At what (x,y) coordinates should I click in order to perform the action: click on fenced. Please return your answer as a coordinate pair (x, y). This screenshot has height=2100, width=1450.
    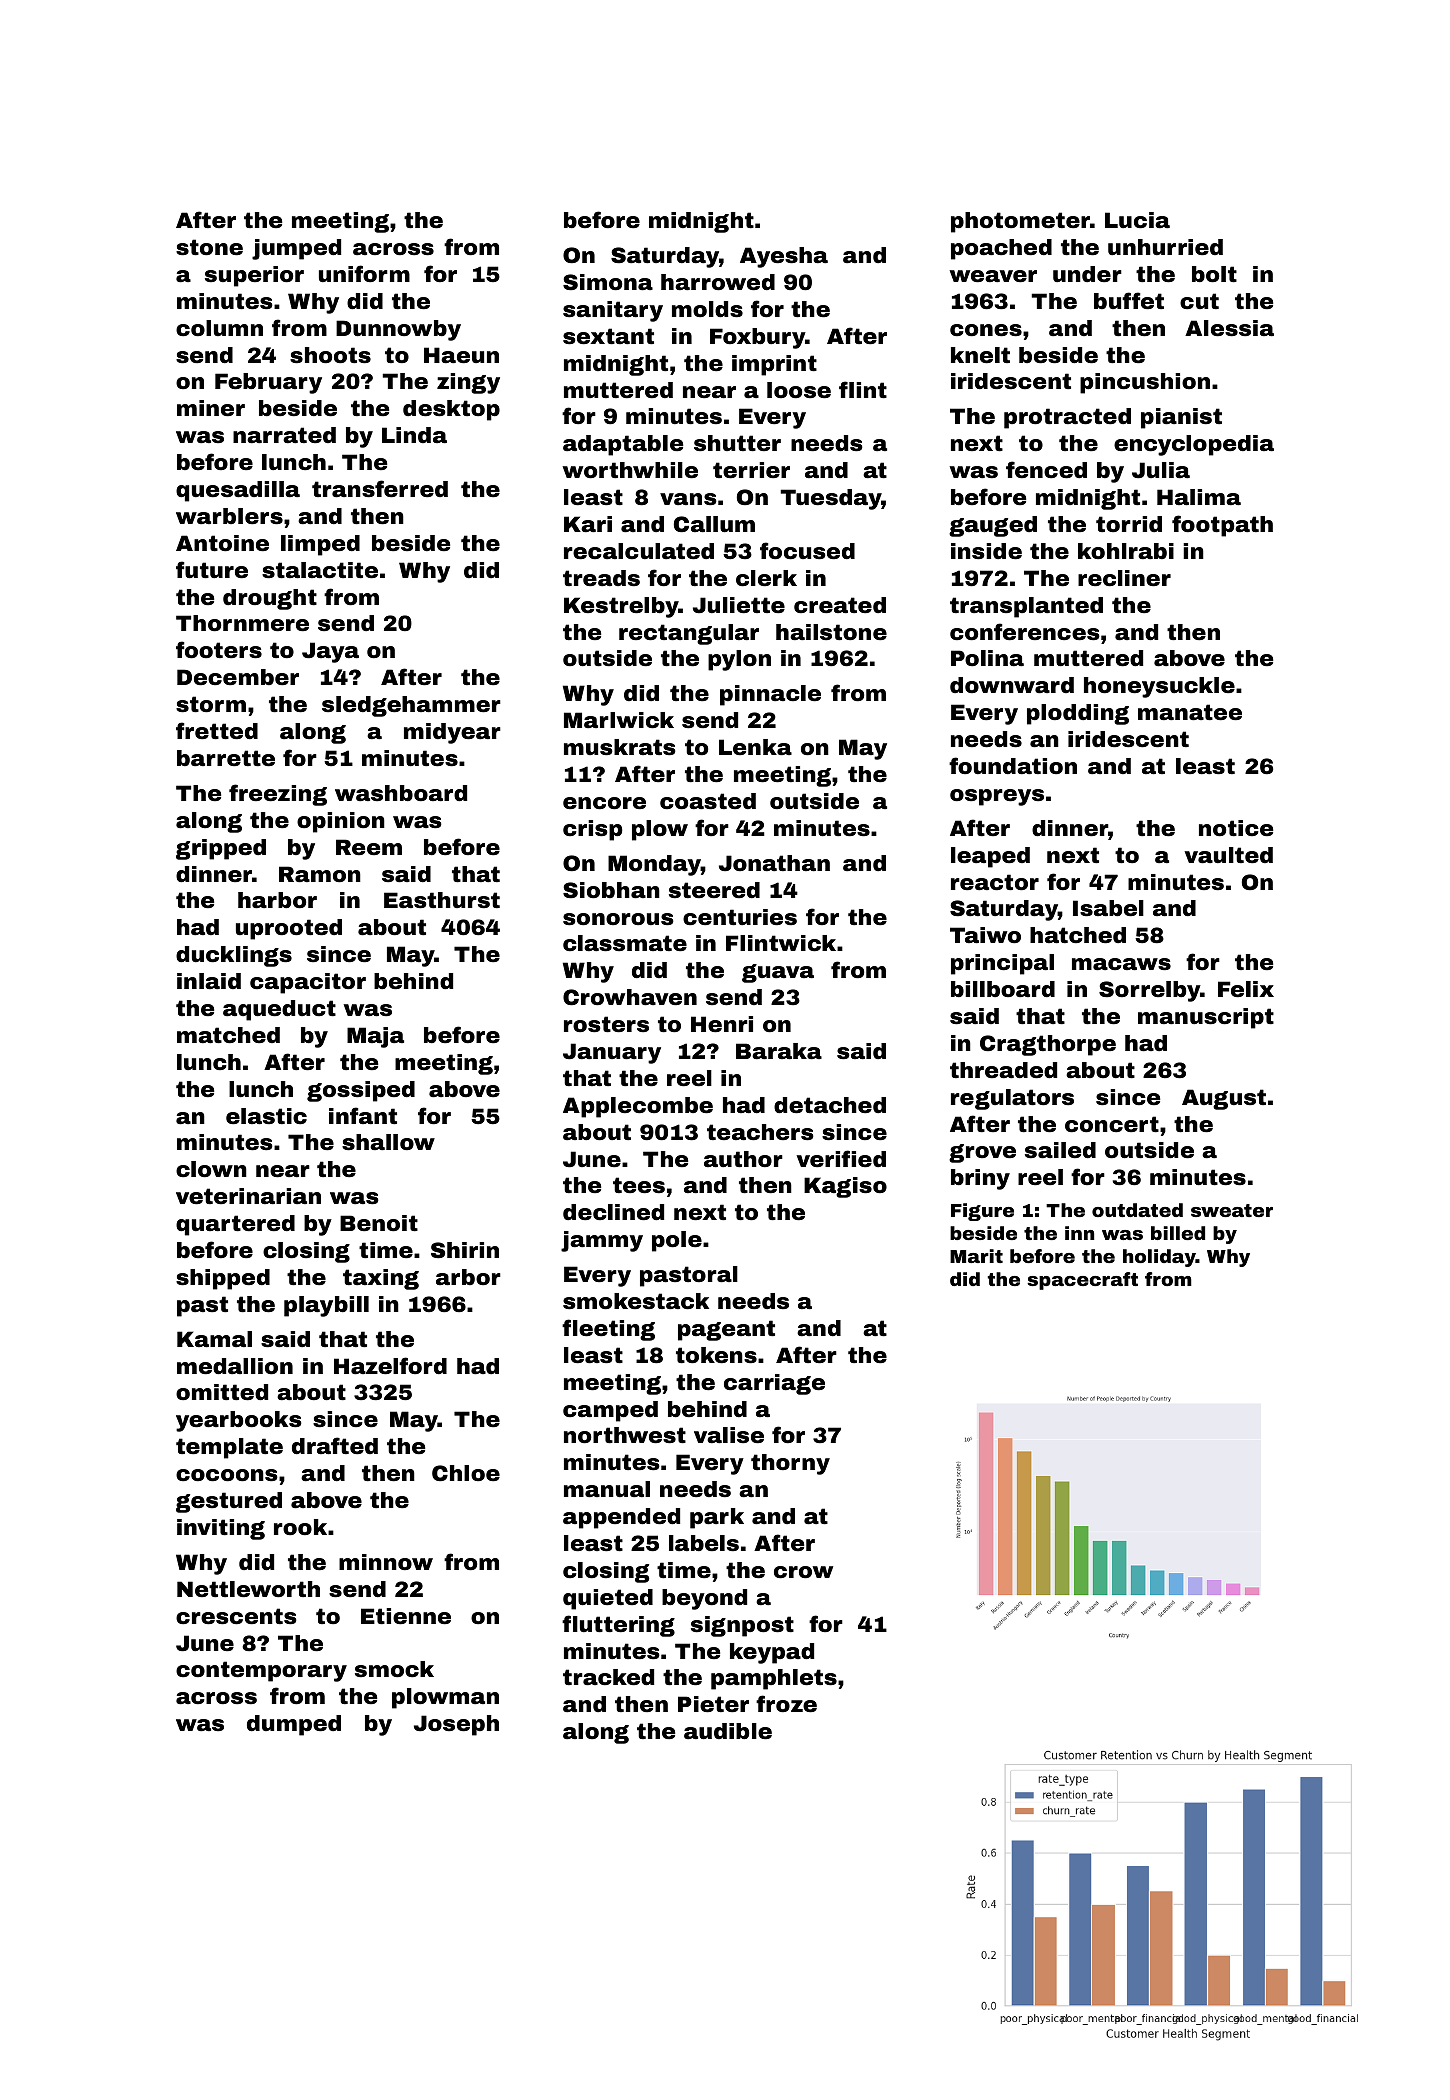
    Looking at the image, I should click on (1046, 470).
